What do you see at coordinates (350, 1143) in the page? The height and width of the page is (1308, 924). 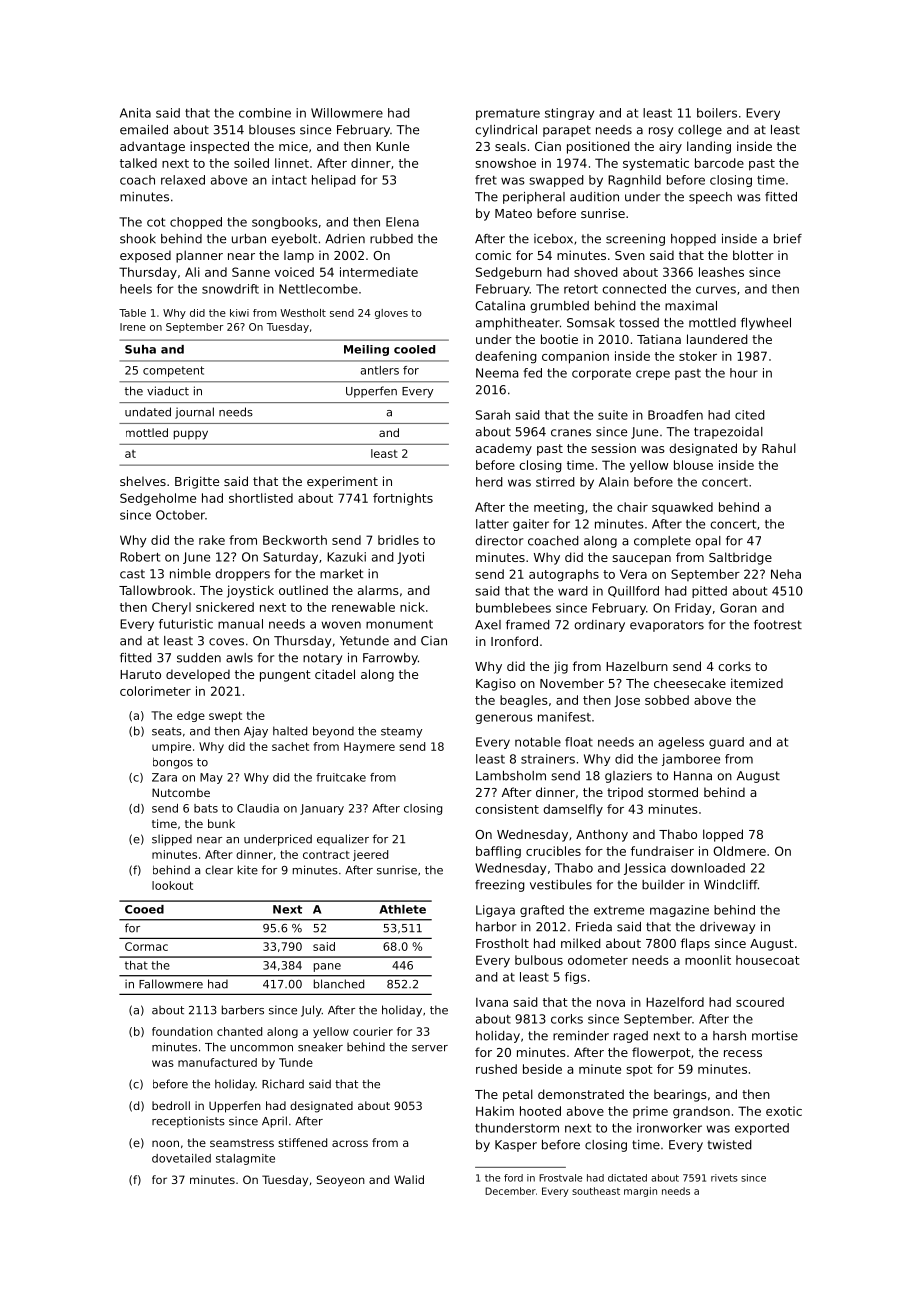 I see `across` at bounding box center [350, 1143].
